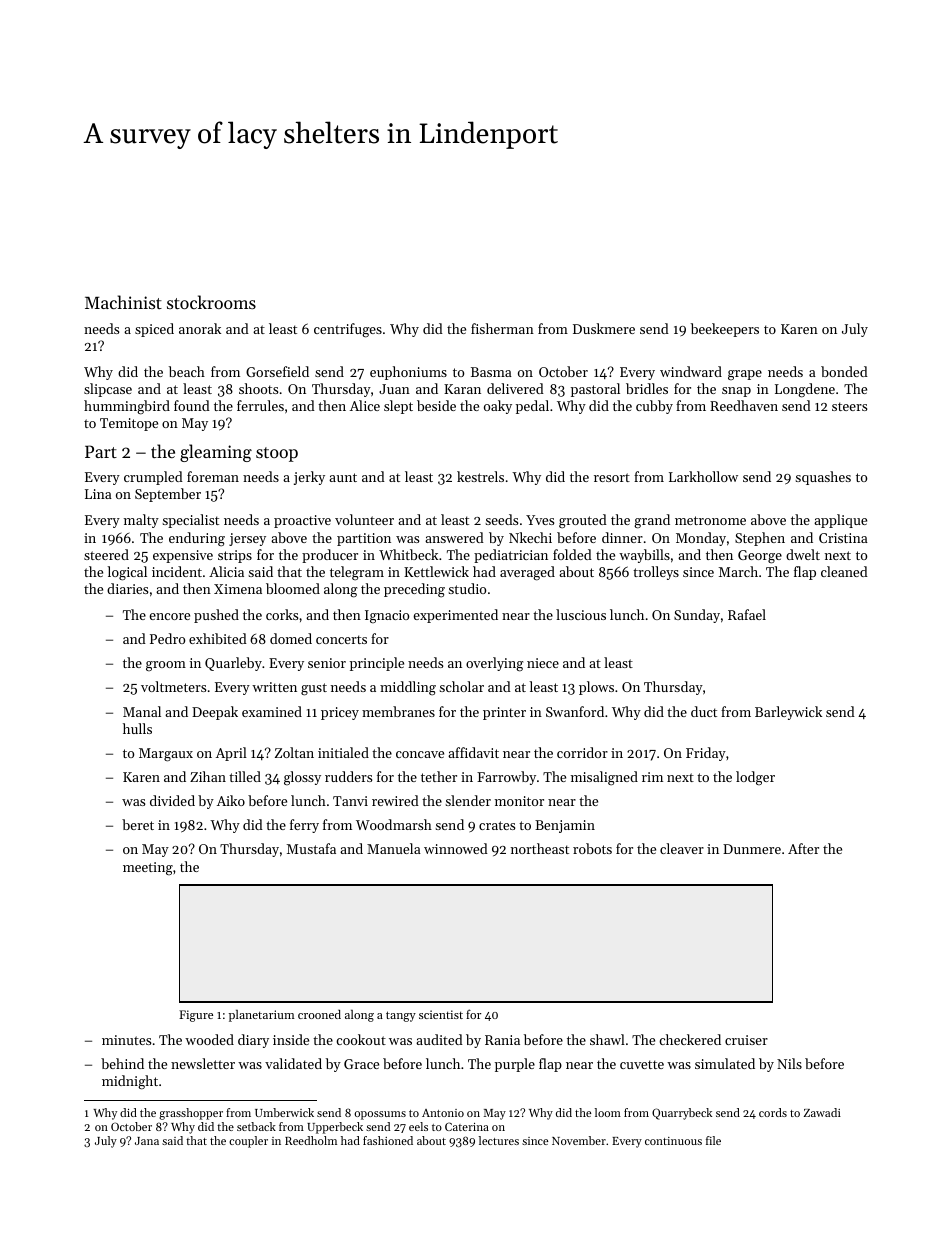 The width and height of the screenshot is (952, 1233). Describe the element at coordinates (725, 330) in the screenshot. I see `beekeepers` at that location.
